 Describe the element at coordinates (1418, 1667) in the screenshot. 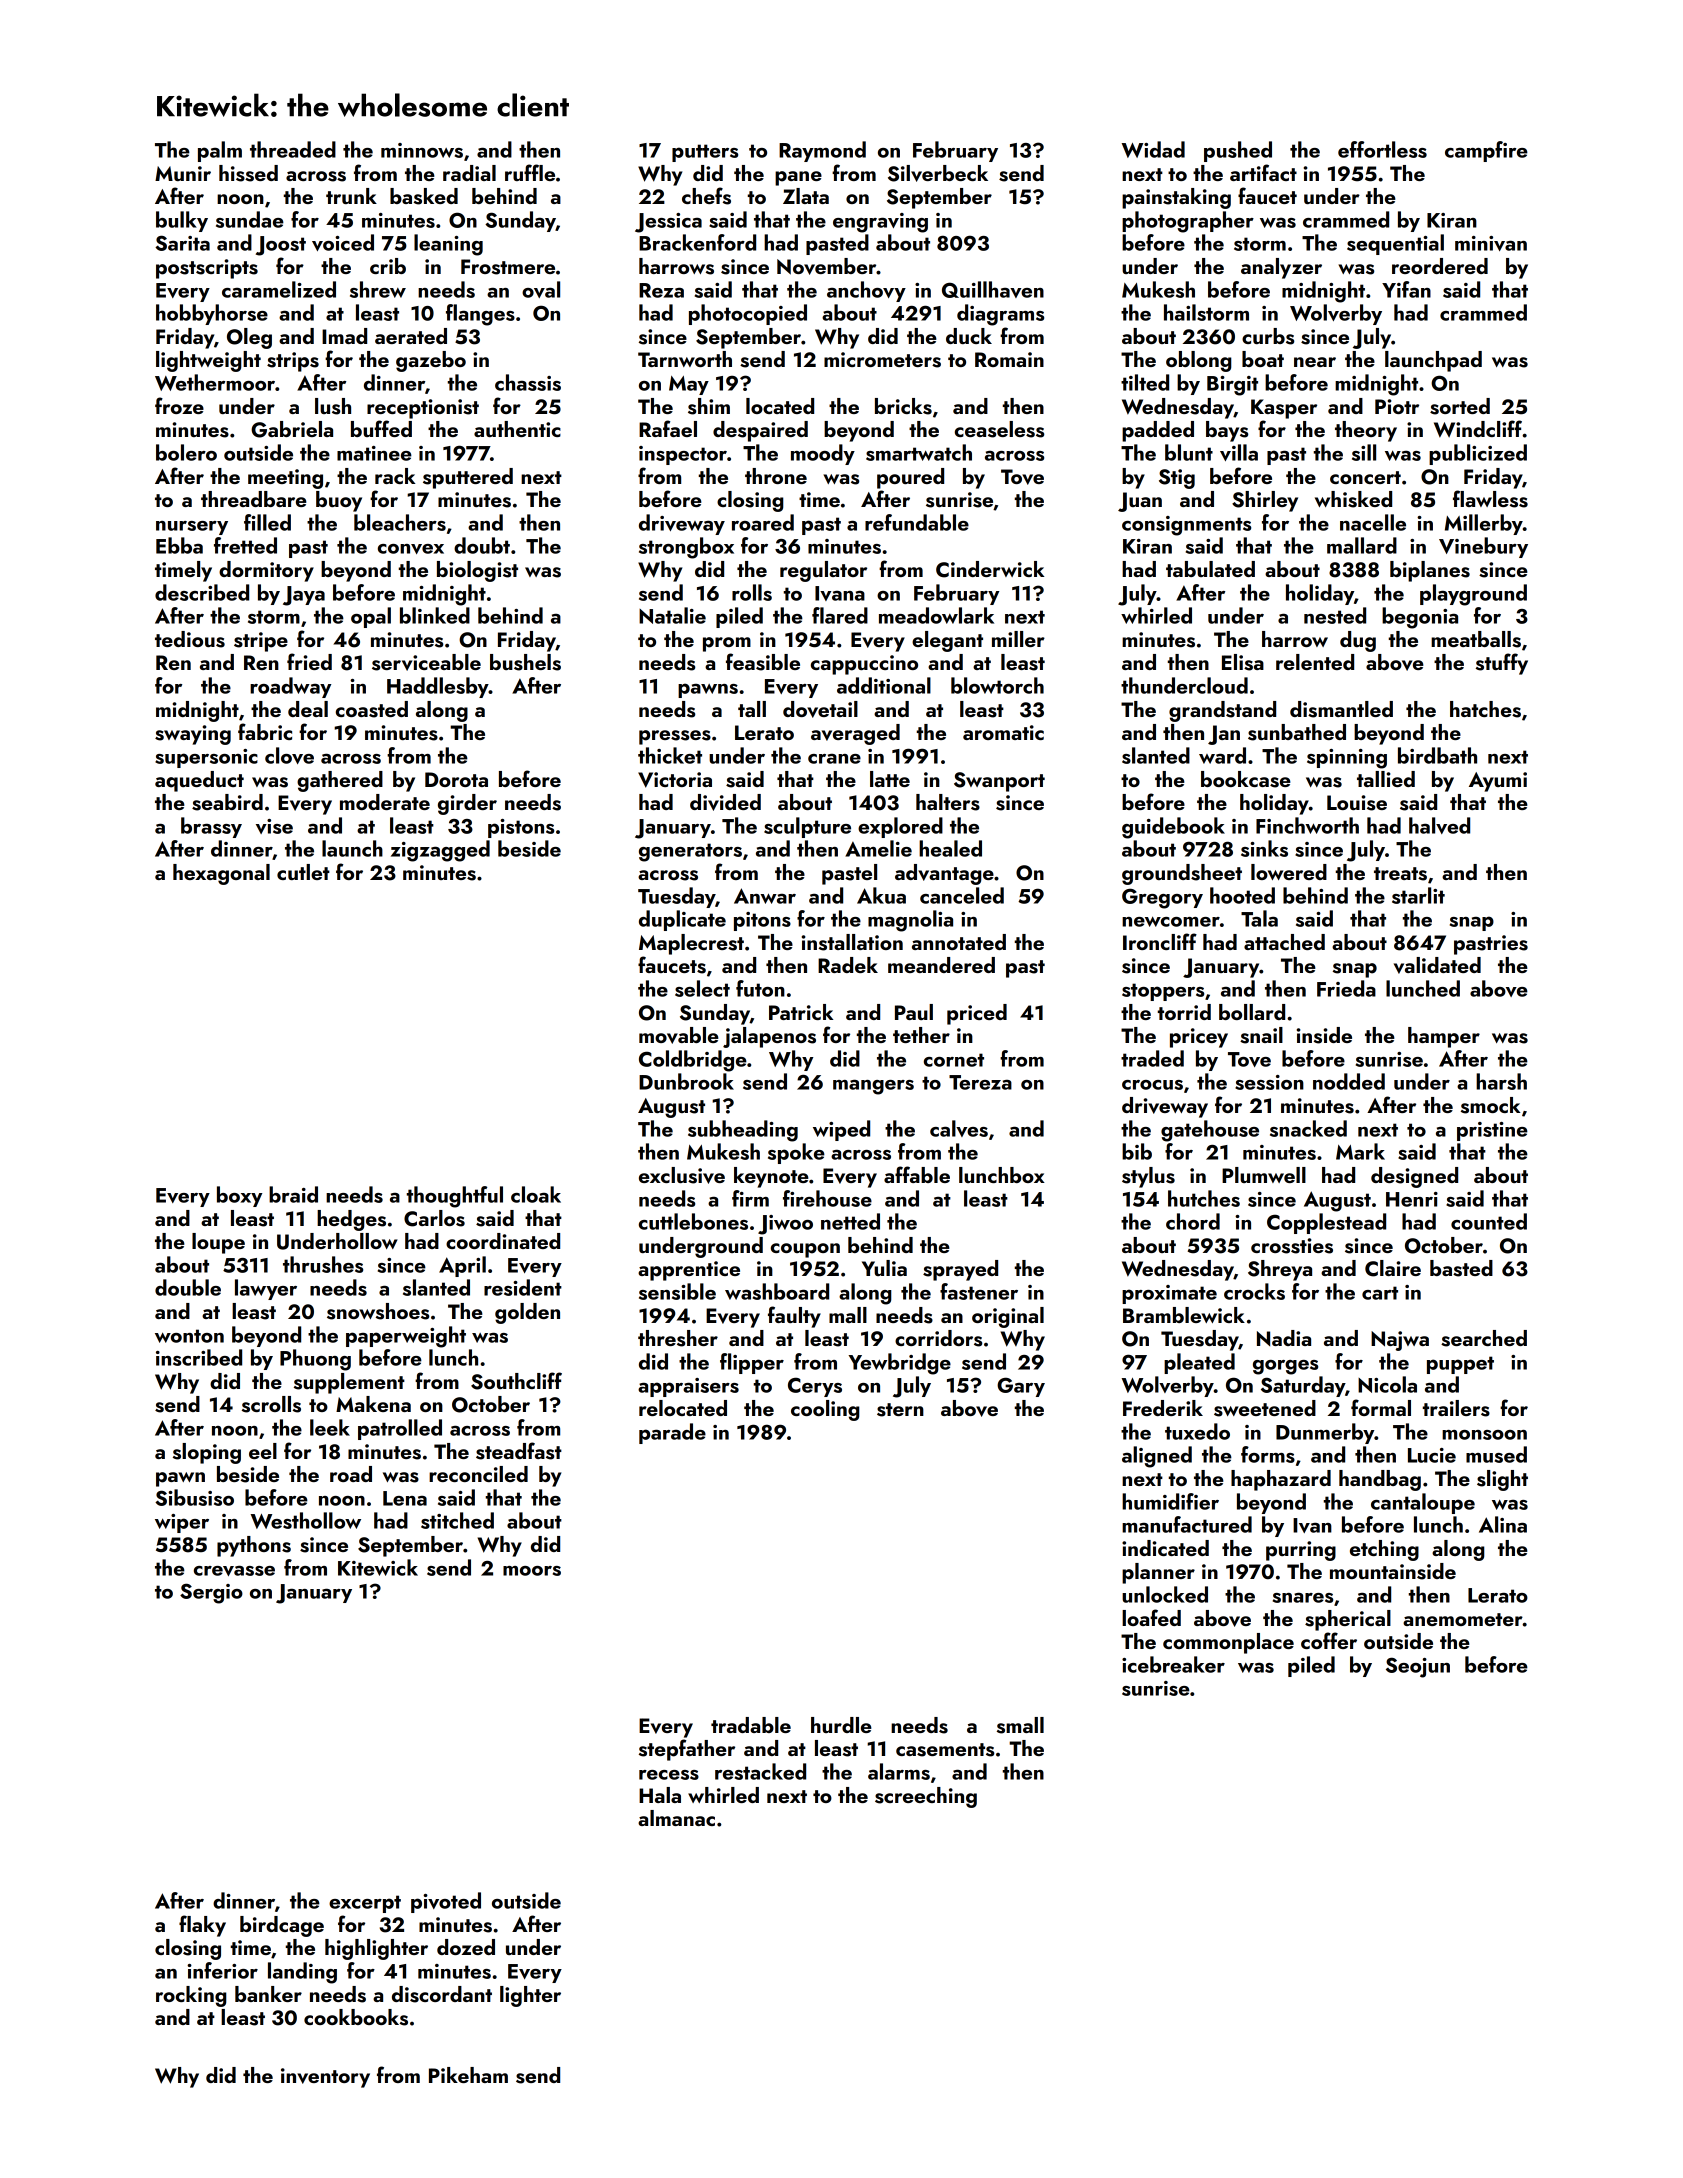

I see `Seojun` at that location.
